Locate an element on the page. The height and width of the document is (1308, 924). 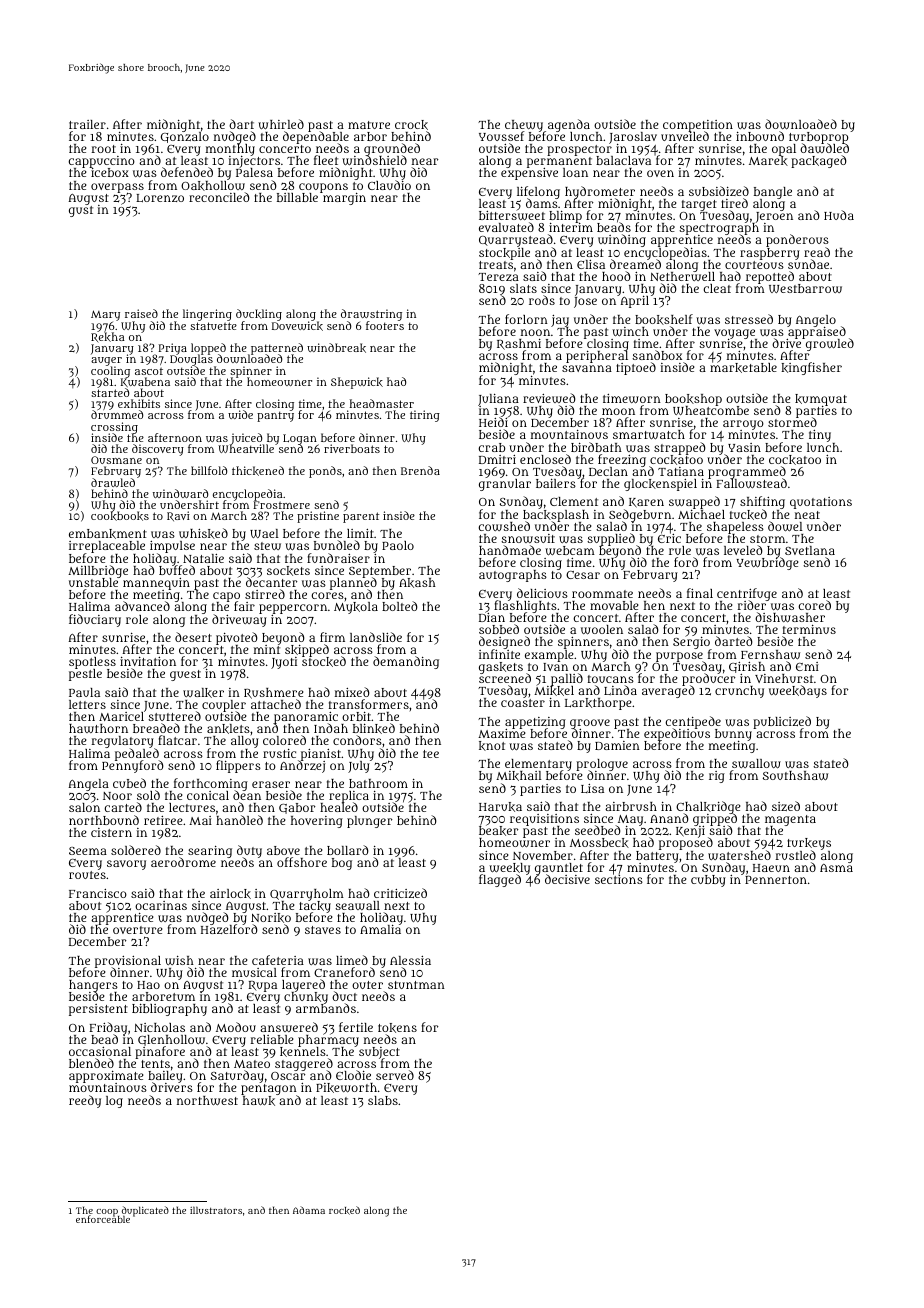
Adama is located at coordinates (309, 1210).
